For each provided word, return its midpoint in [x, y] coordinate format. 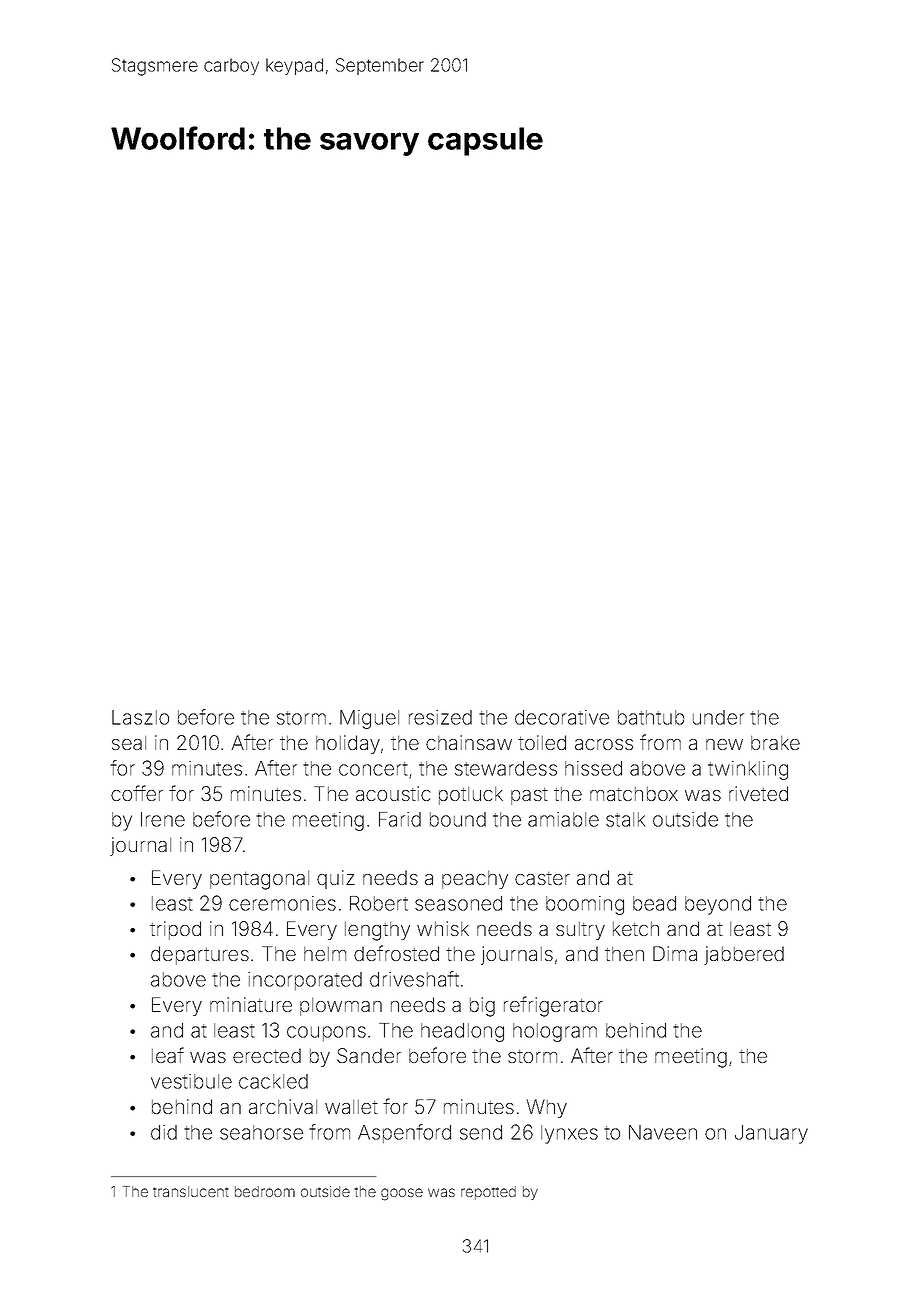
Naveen [663, 1132]
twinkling [748, 770]
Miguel [369, 719]
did [164, 1132]
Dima [675, 953]
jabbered [744, 955]
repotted [488, 1193]
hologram [555, 1032]
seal [129, 743]
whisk [443, 928]
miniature [251, 1004]
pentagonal [259, 880]
